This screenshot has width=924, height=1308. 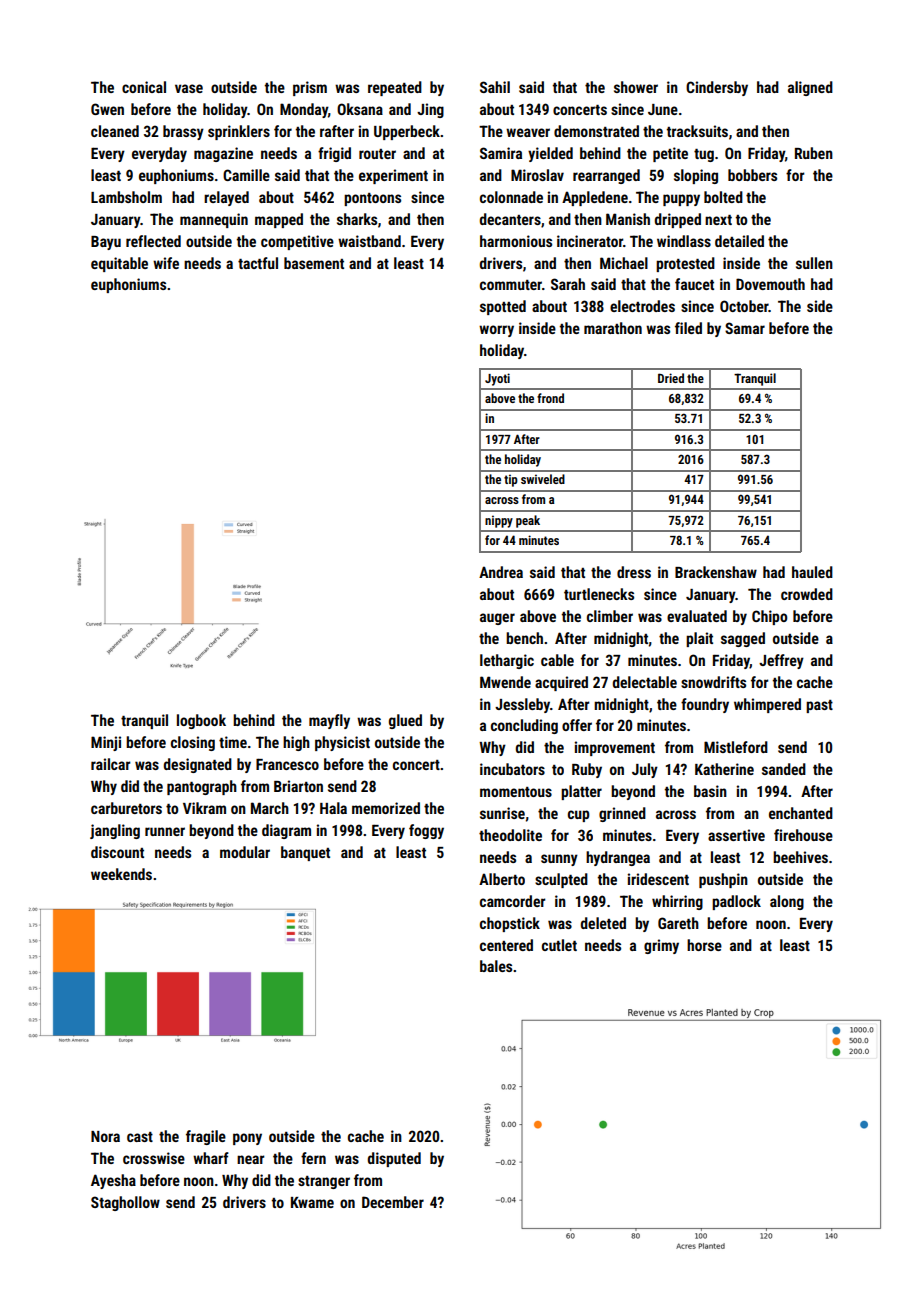 What do you see at coordinates (310, 88) in the screenshot?
I see `prism` at bounding box center [310, 88].
